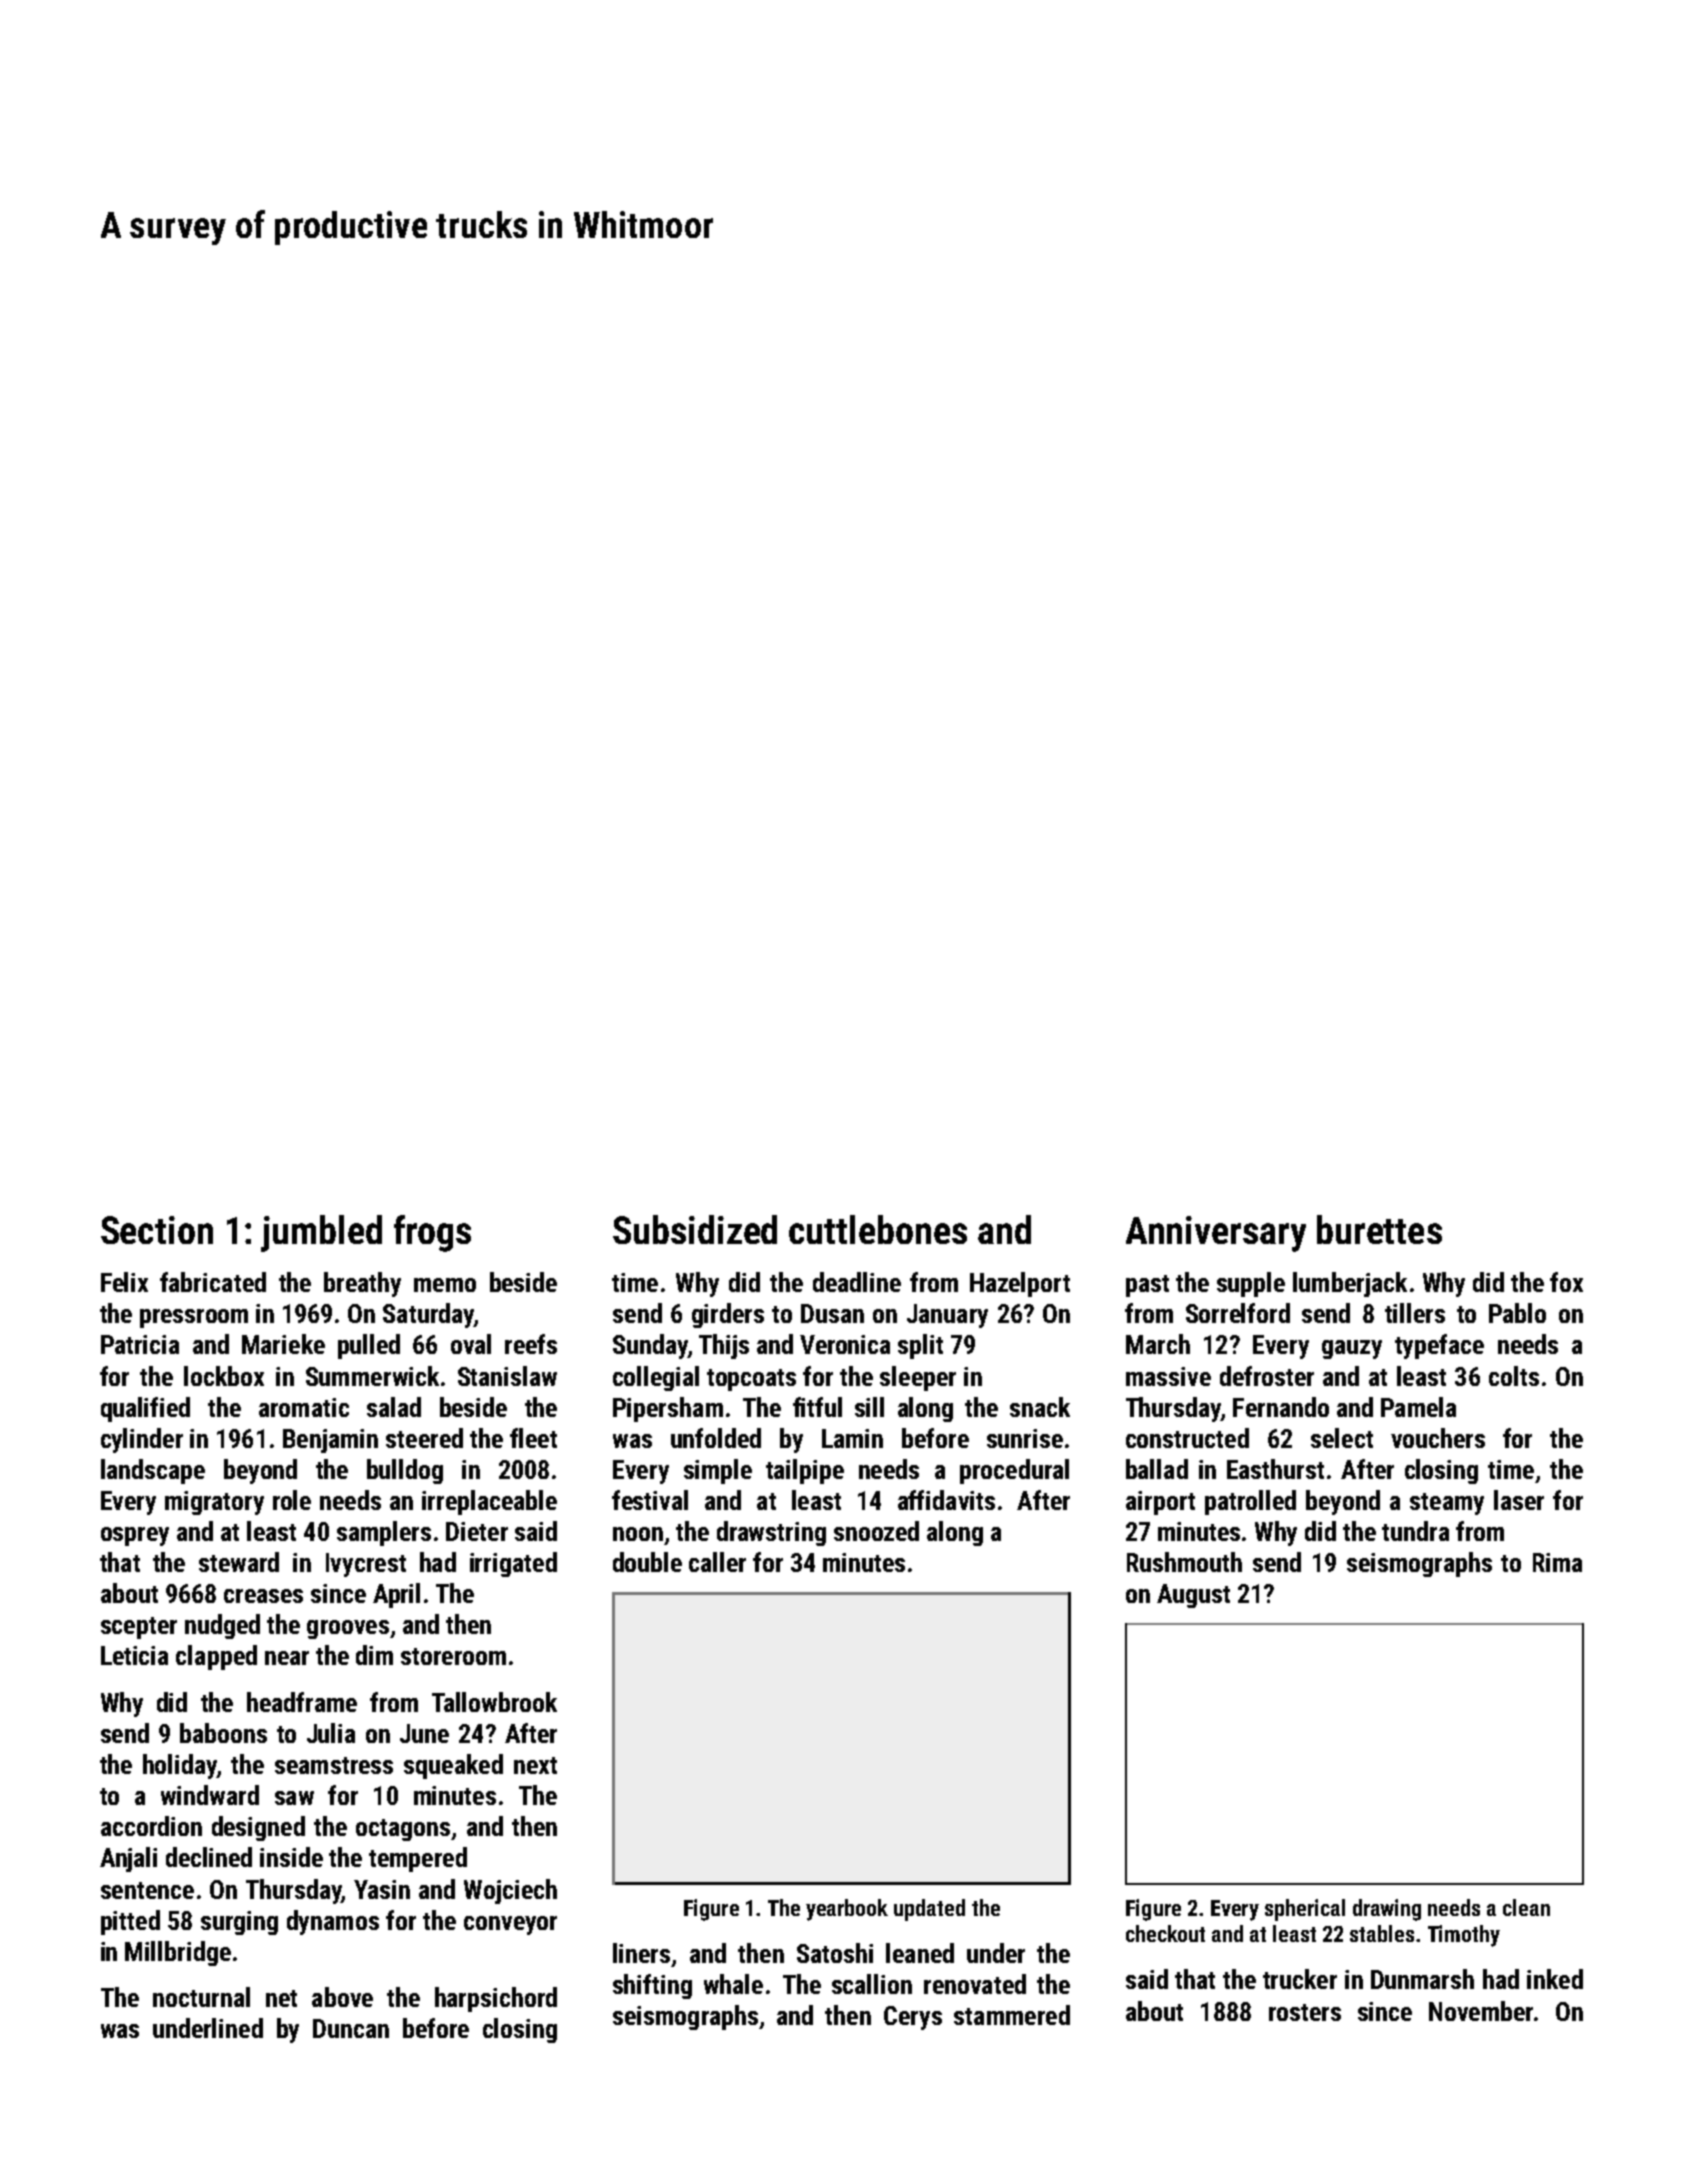 Image resolution: width=1683 pixels, height=2178 pixels. Describe the element at coordinates (695, 1229) in the screenshot. I see `Subsidized` at that location.
